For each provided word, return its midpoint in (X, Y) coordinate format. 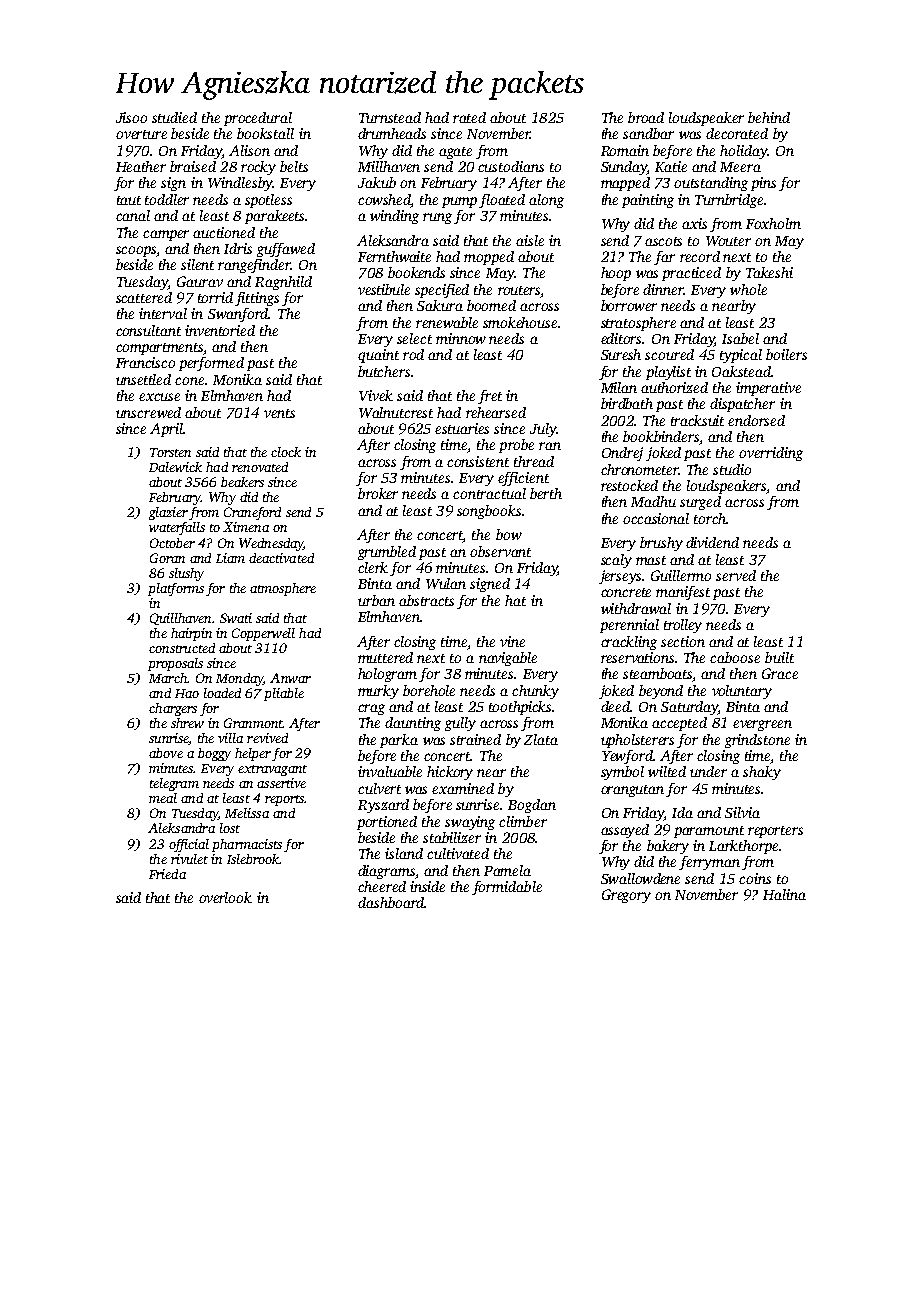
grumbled (387, 553)
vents (279, 413)
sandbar (648, 133)
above (166, 753)
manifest (683, 593)
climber (523, 821)
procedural (258, 119)
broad (646, 117)
